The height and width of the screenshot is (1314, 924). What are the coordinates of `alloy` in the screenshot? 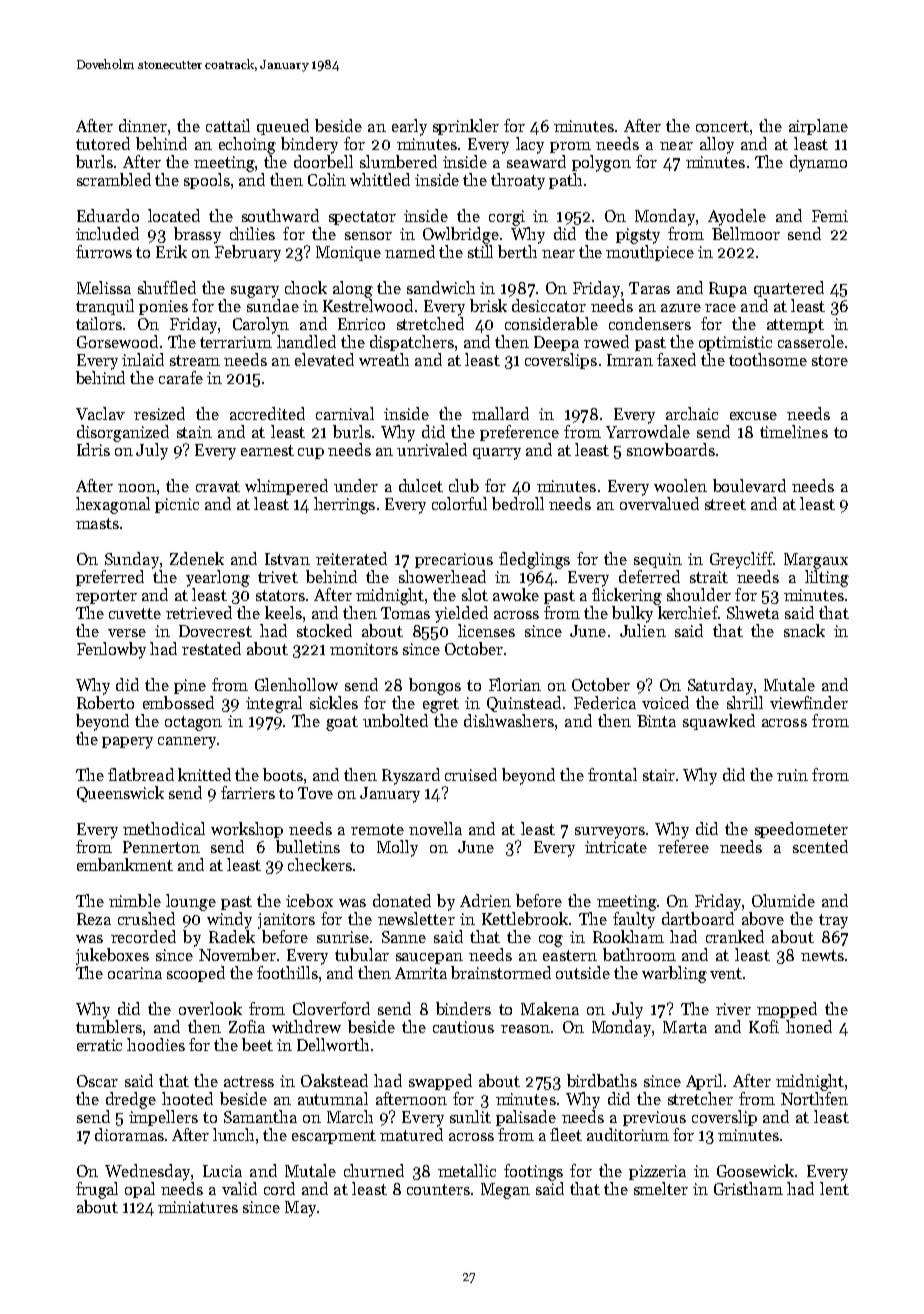 It's located at (717, 145).
